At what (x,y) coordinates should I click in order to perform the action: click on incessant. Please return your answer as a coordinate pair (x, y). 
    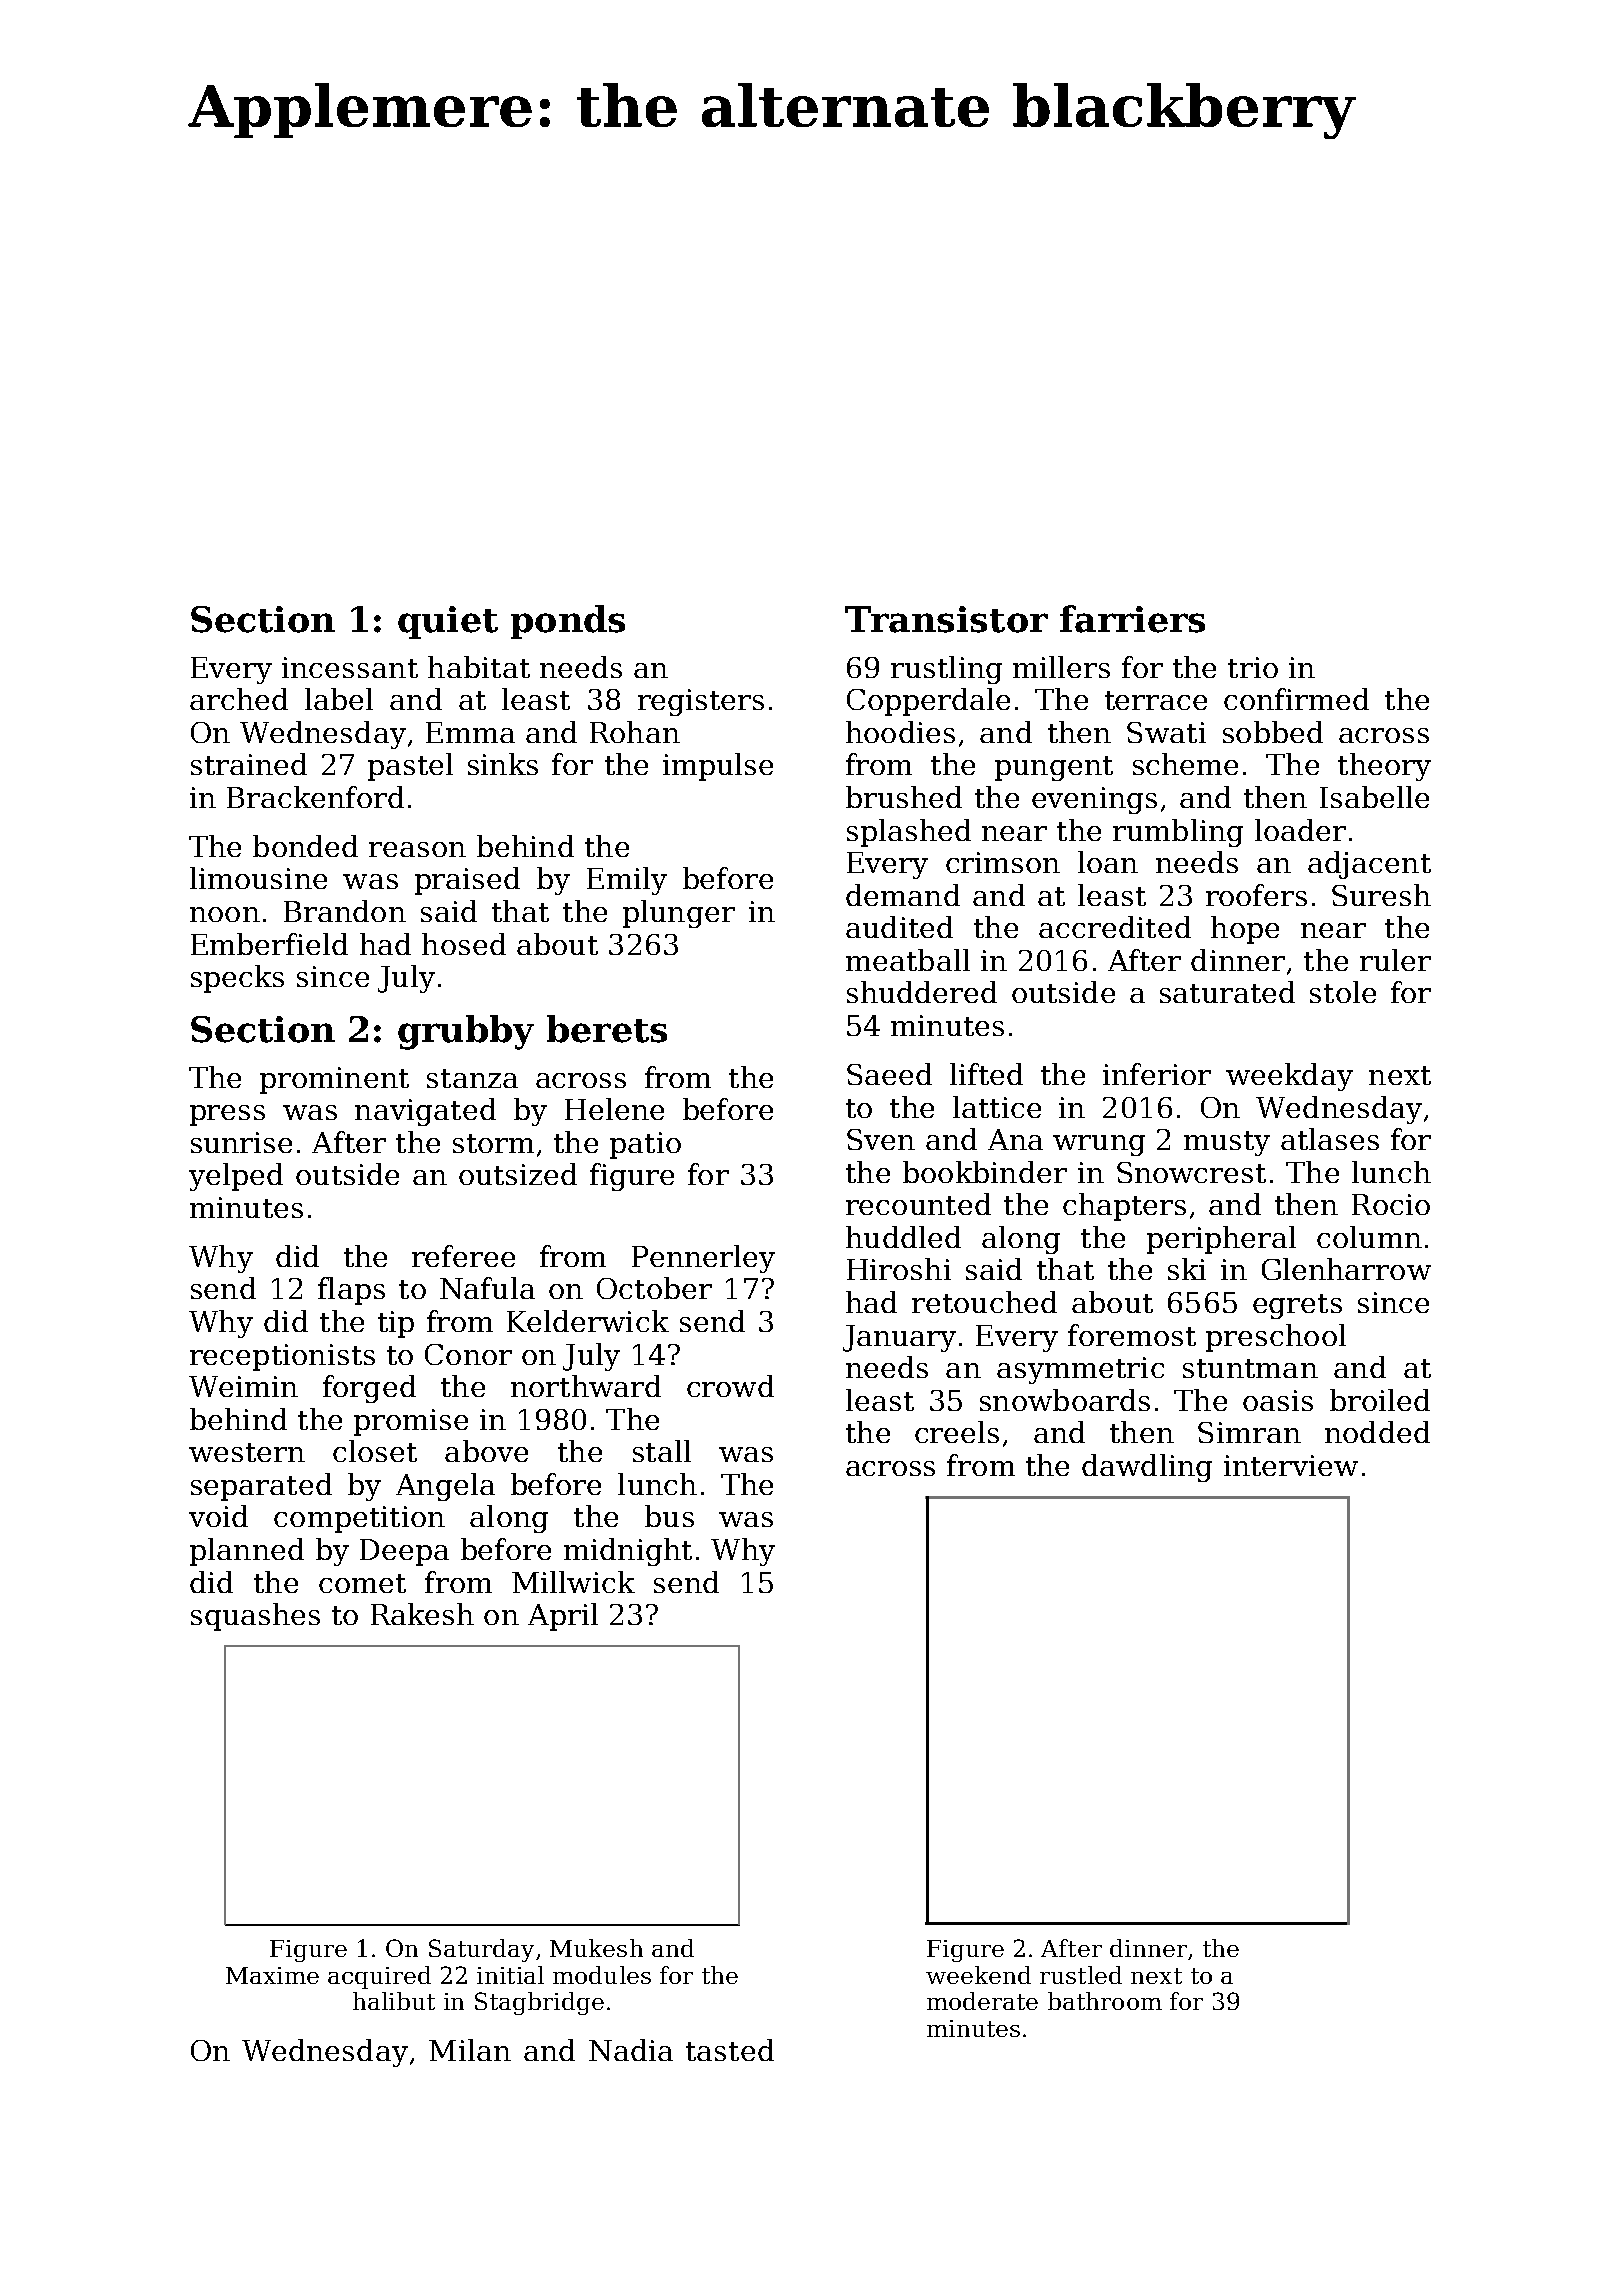
    Looking at the image, I should click on (350, 667).
